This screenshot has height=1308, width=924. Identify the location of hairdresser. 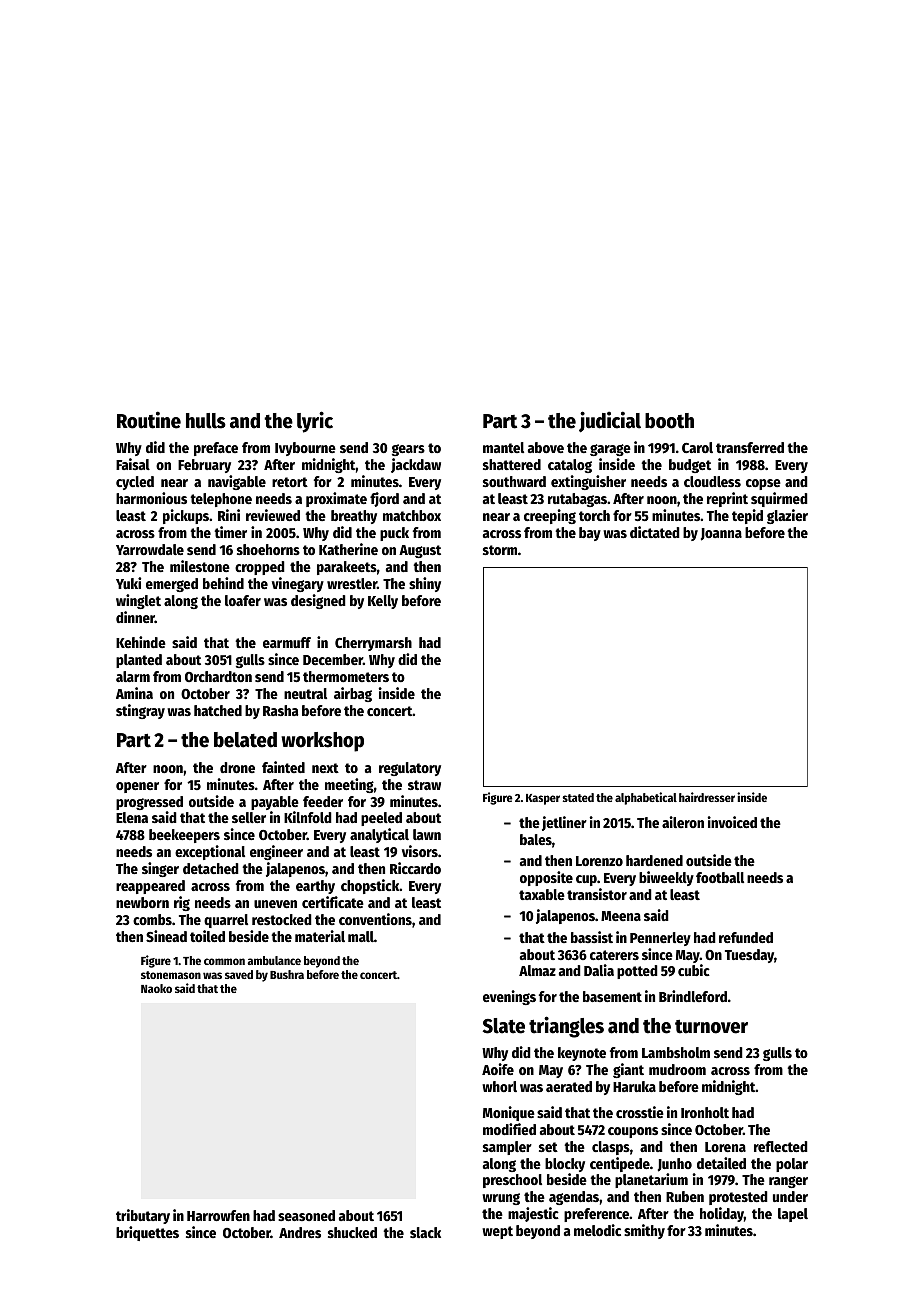
(707, 797).
